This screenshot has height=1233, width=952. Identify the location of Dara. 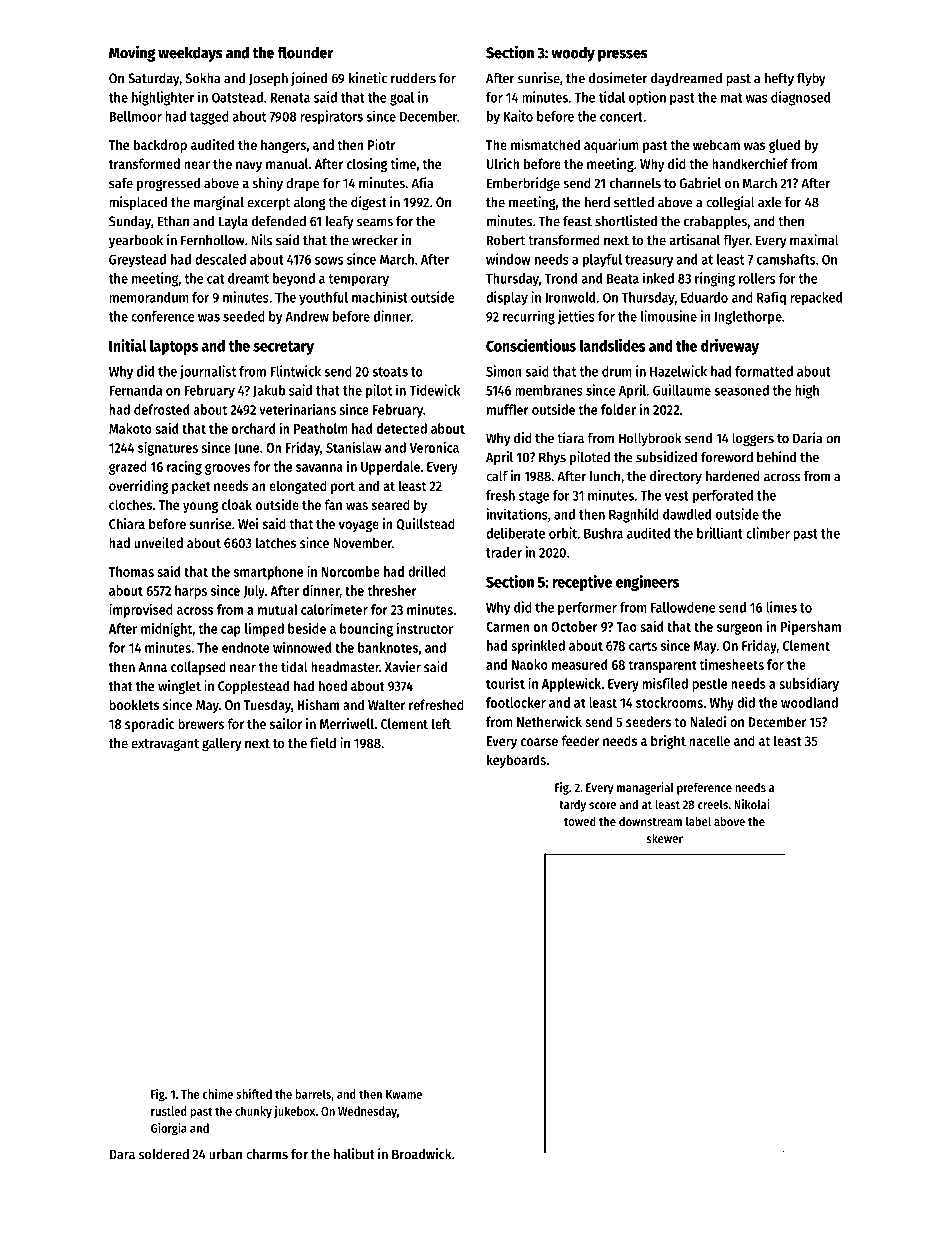
(122, 1154).
